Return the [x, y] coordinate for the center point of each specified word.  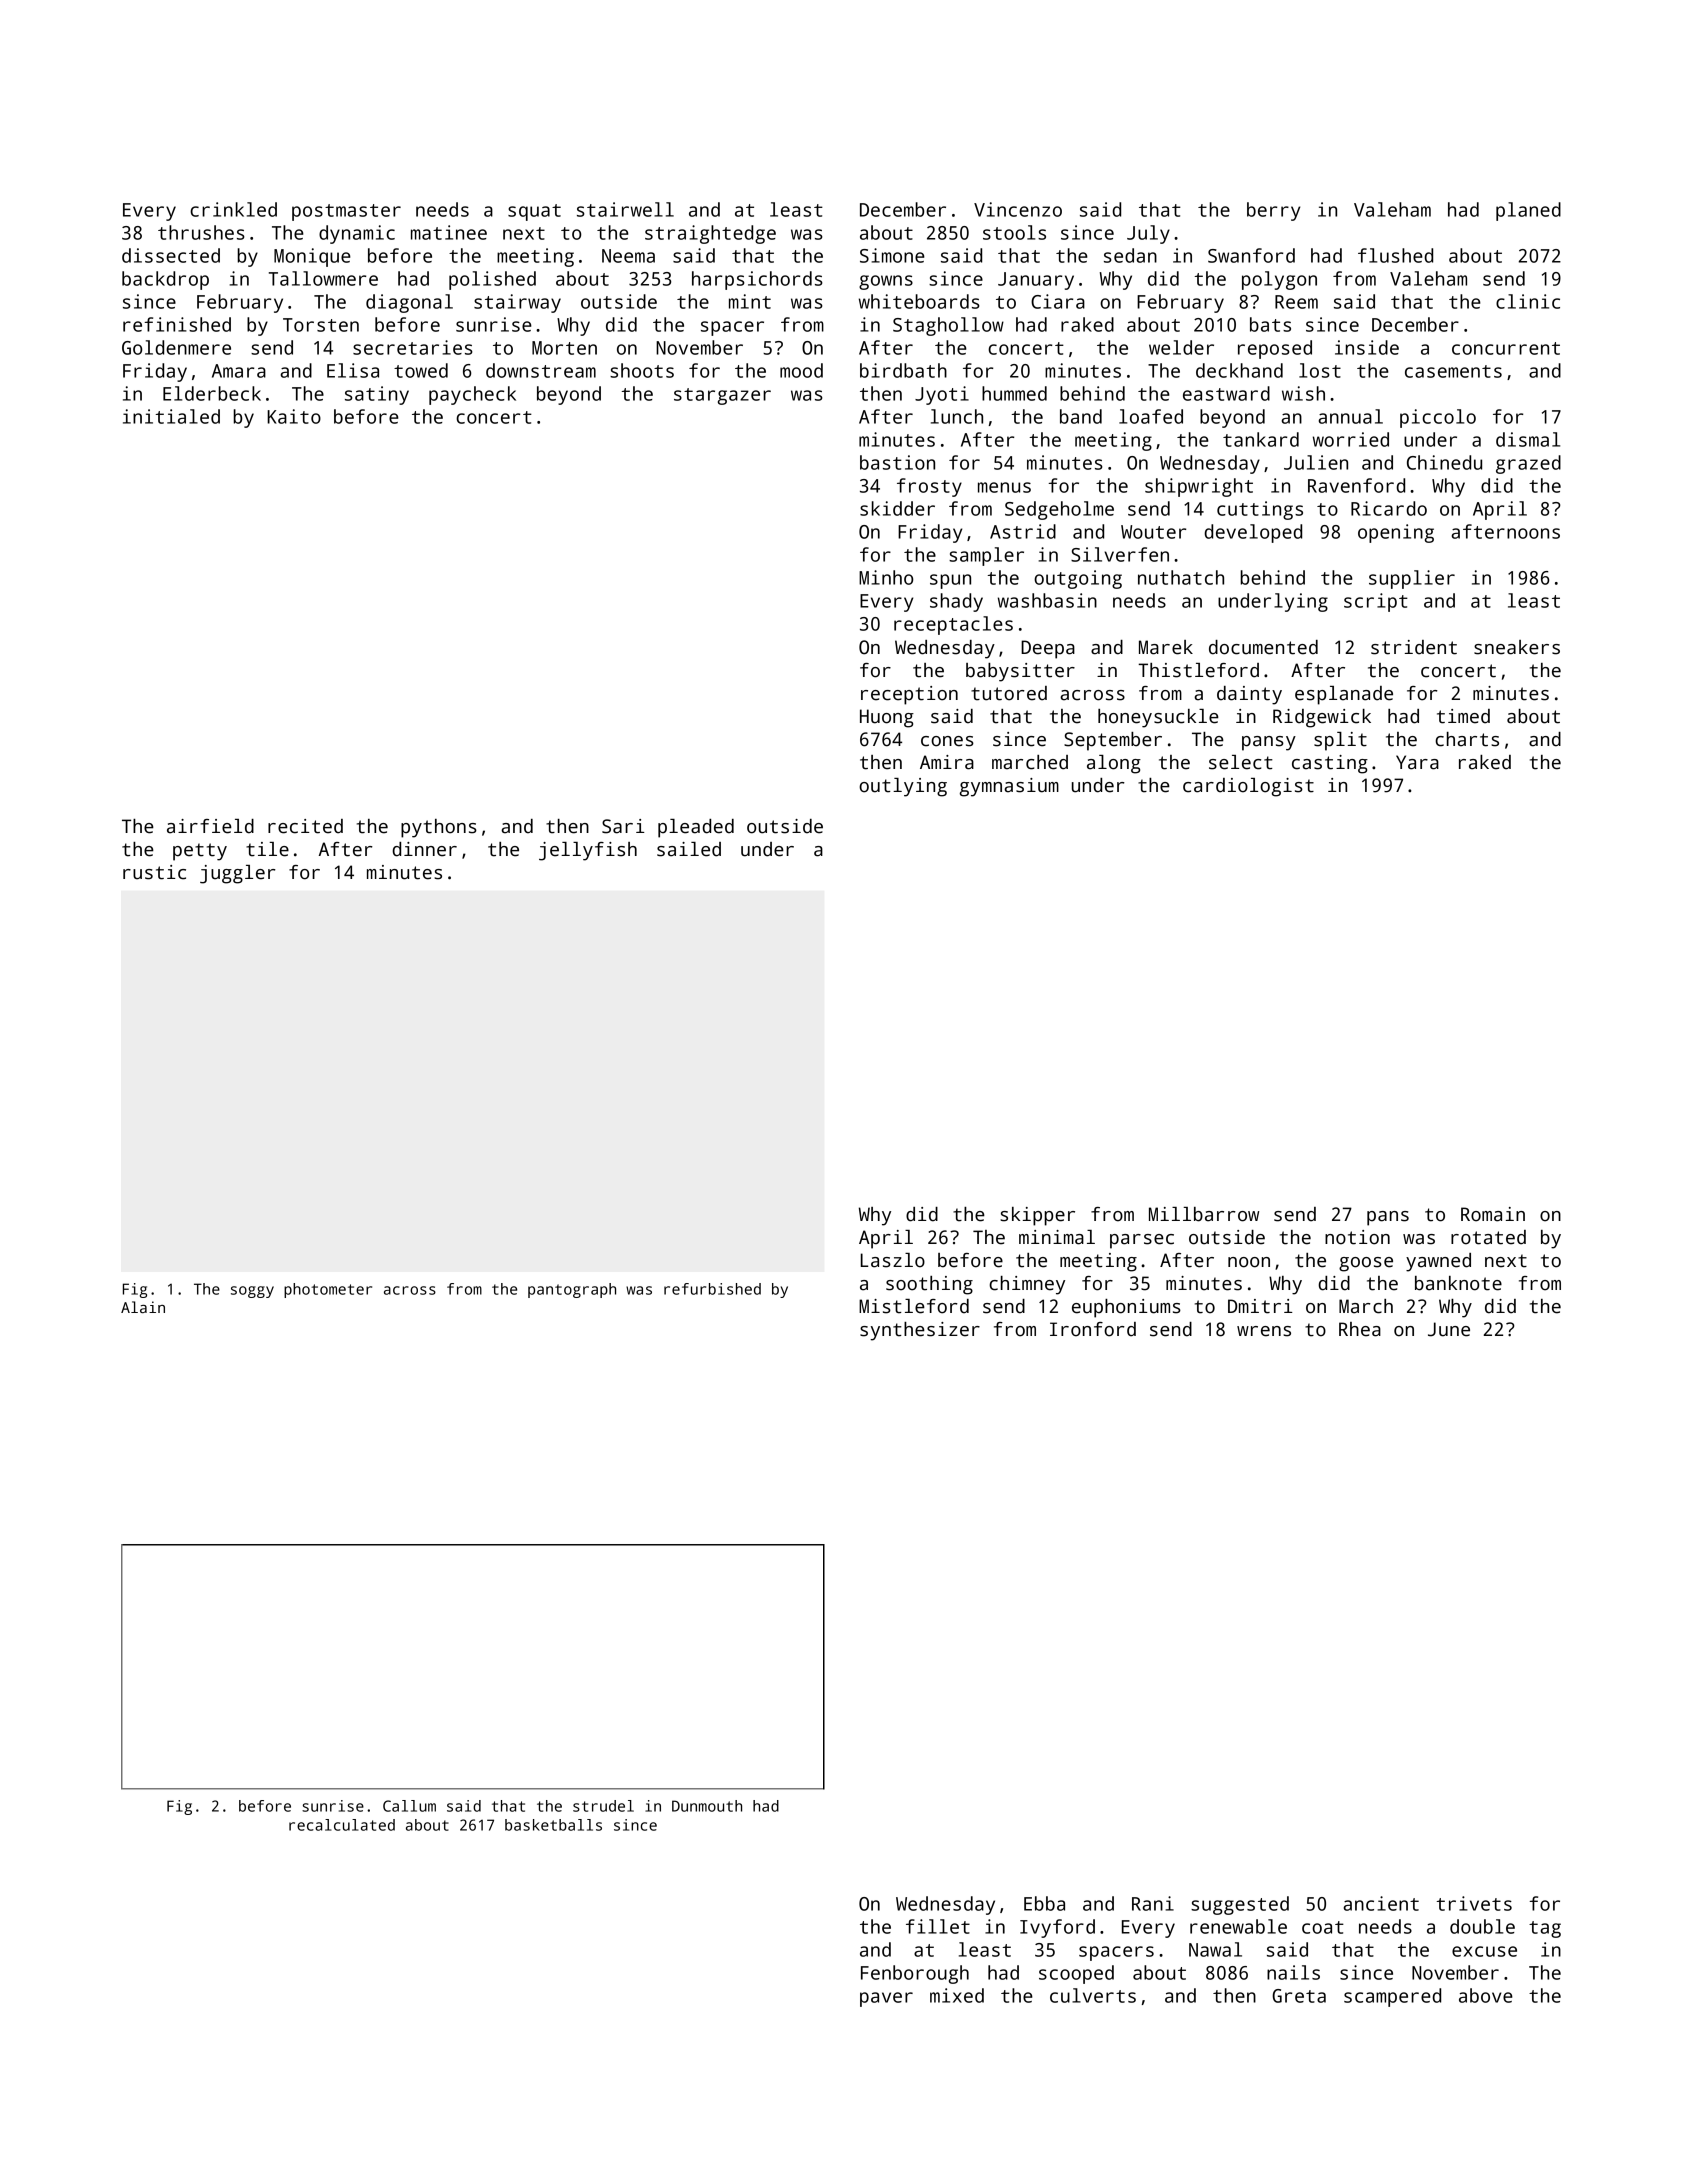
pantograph [572, 1290]
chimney [1027, 1285]
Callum [409, 1806]
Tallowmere [323, 278]
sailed [689, 849]
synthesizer [920, 1331]
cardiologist [1248, 787]
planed [1528, 211]
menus [1004, 487]
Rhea [1360, 1329]
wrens [1264, 1331]
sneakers [1517, 647]
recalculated [342, 1825]
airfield [210, 826]
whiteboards [919, 301]
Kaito [294, 416]
